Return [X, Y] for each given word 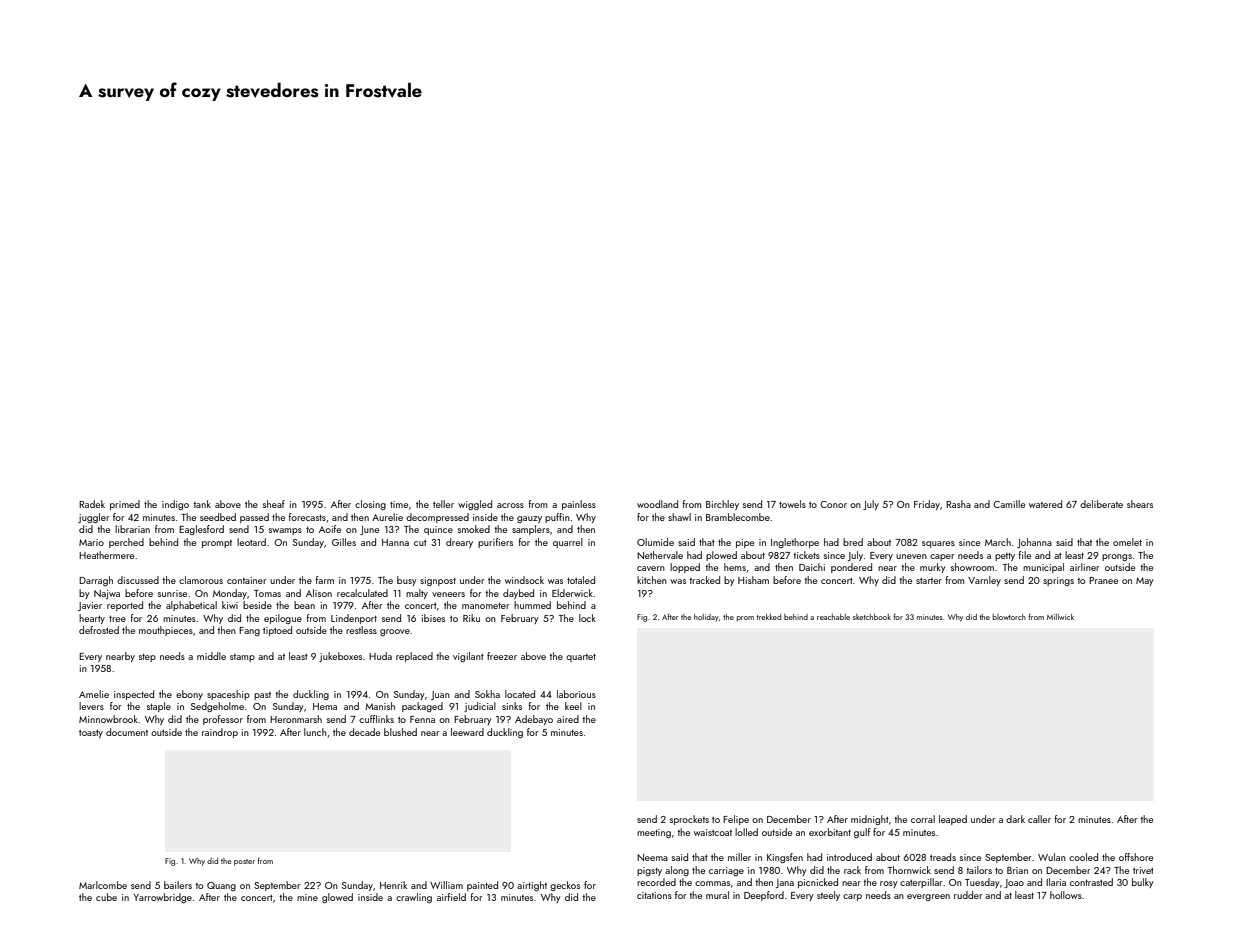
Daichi [812, 567]
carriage [726, 871]
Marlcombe [103, 885]
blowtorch [1009, 617]
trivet [1143, 870]
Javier [90, 606]
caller [1039, 819]
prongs [1117, 557]
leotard [251, 542]
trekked [769, 617]
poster [244, 862]
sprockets [689, 820]
